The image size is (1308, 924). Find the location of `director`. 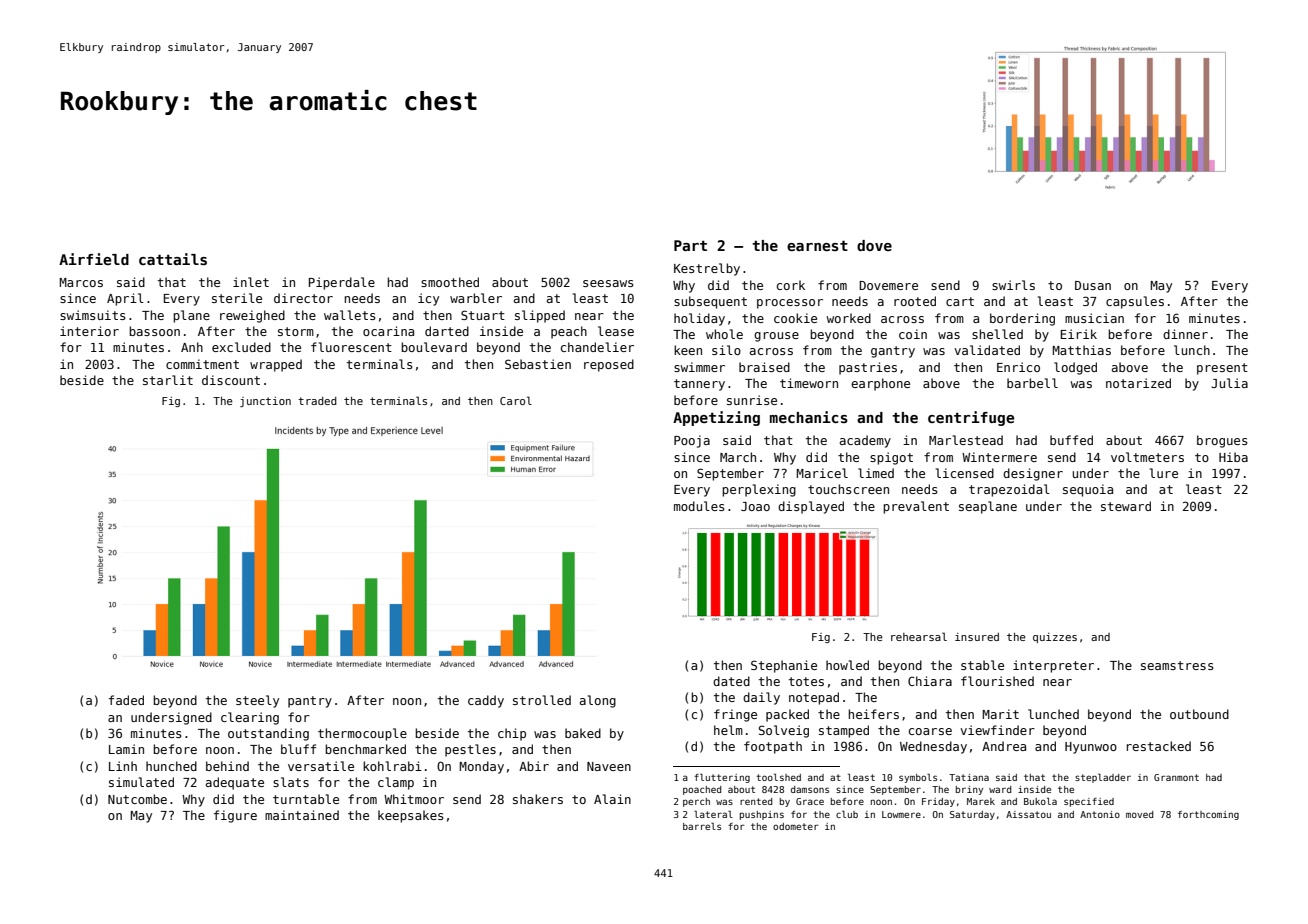

director is located at coordinates (303, 298).
